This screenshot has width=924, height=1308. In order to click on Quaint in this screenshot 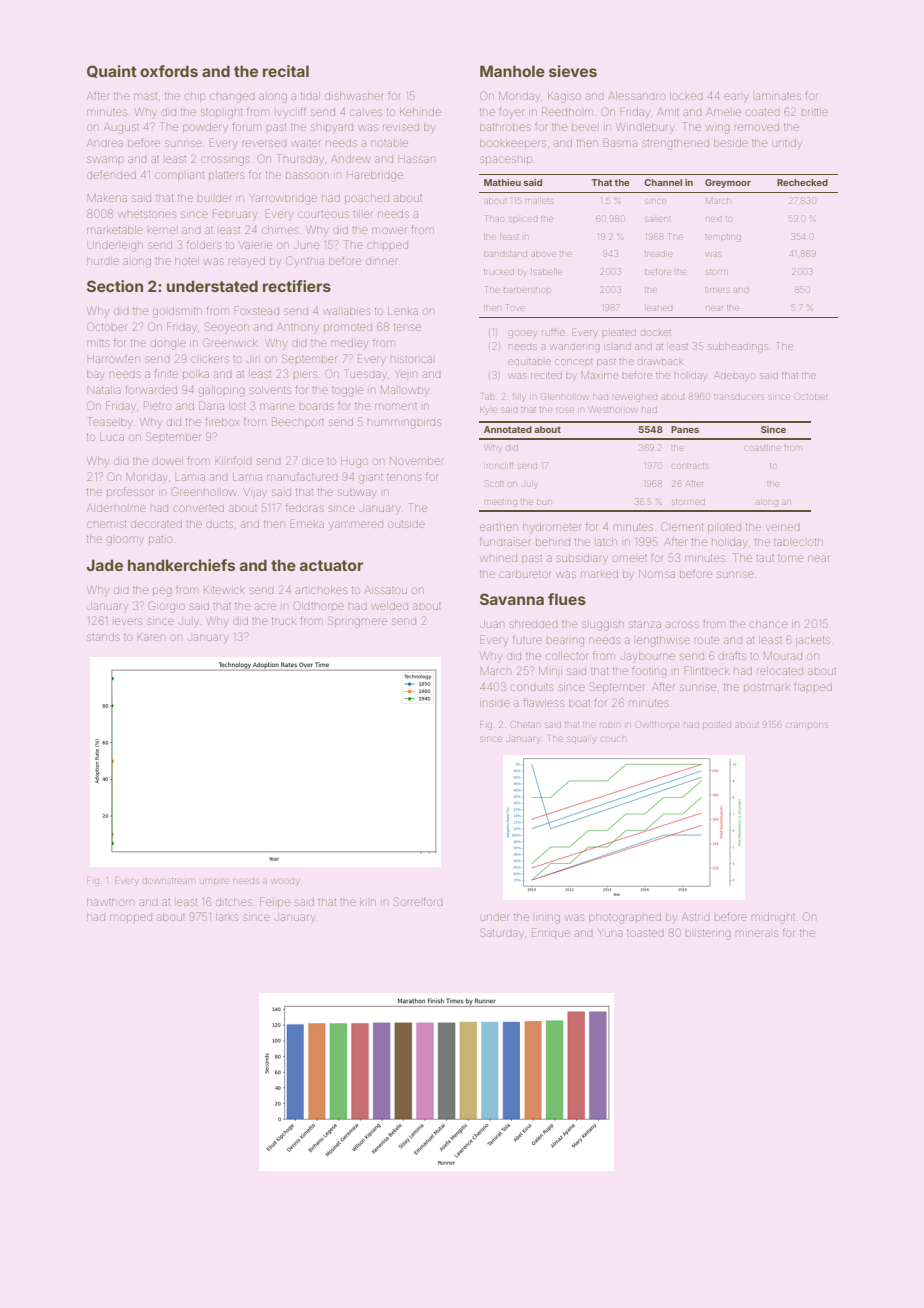, I will do `click(112, 71)`.
